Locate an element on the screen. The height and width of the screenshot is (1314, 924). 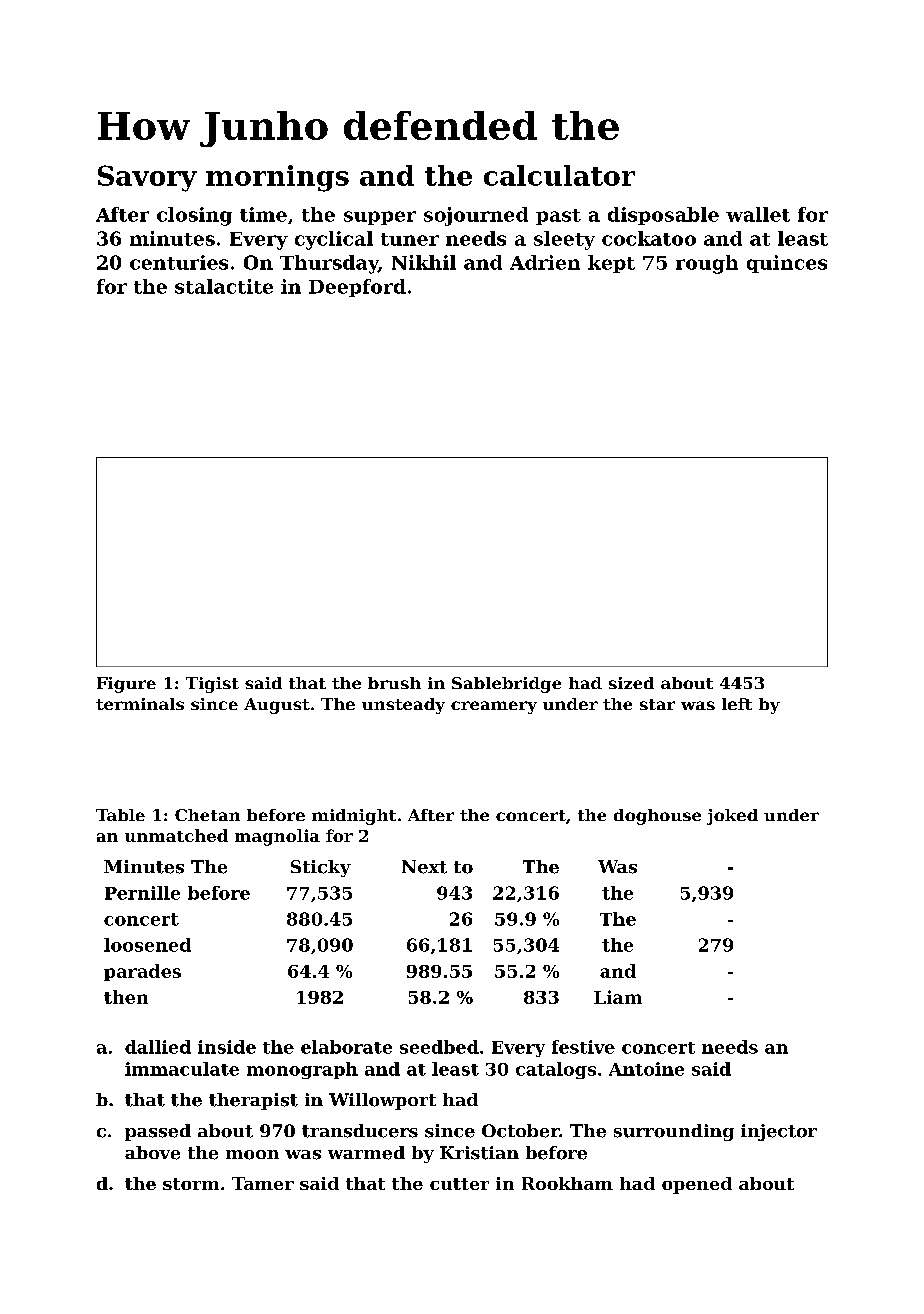
left is located at coordinates (737, 704).
